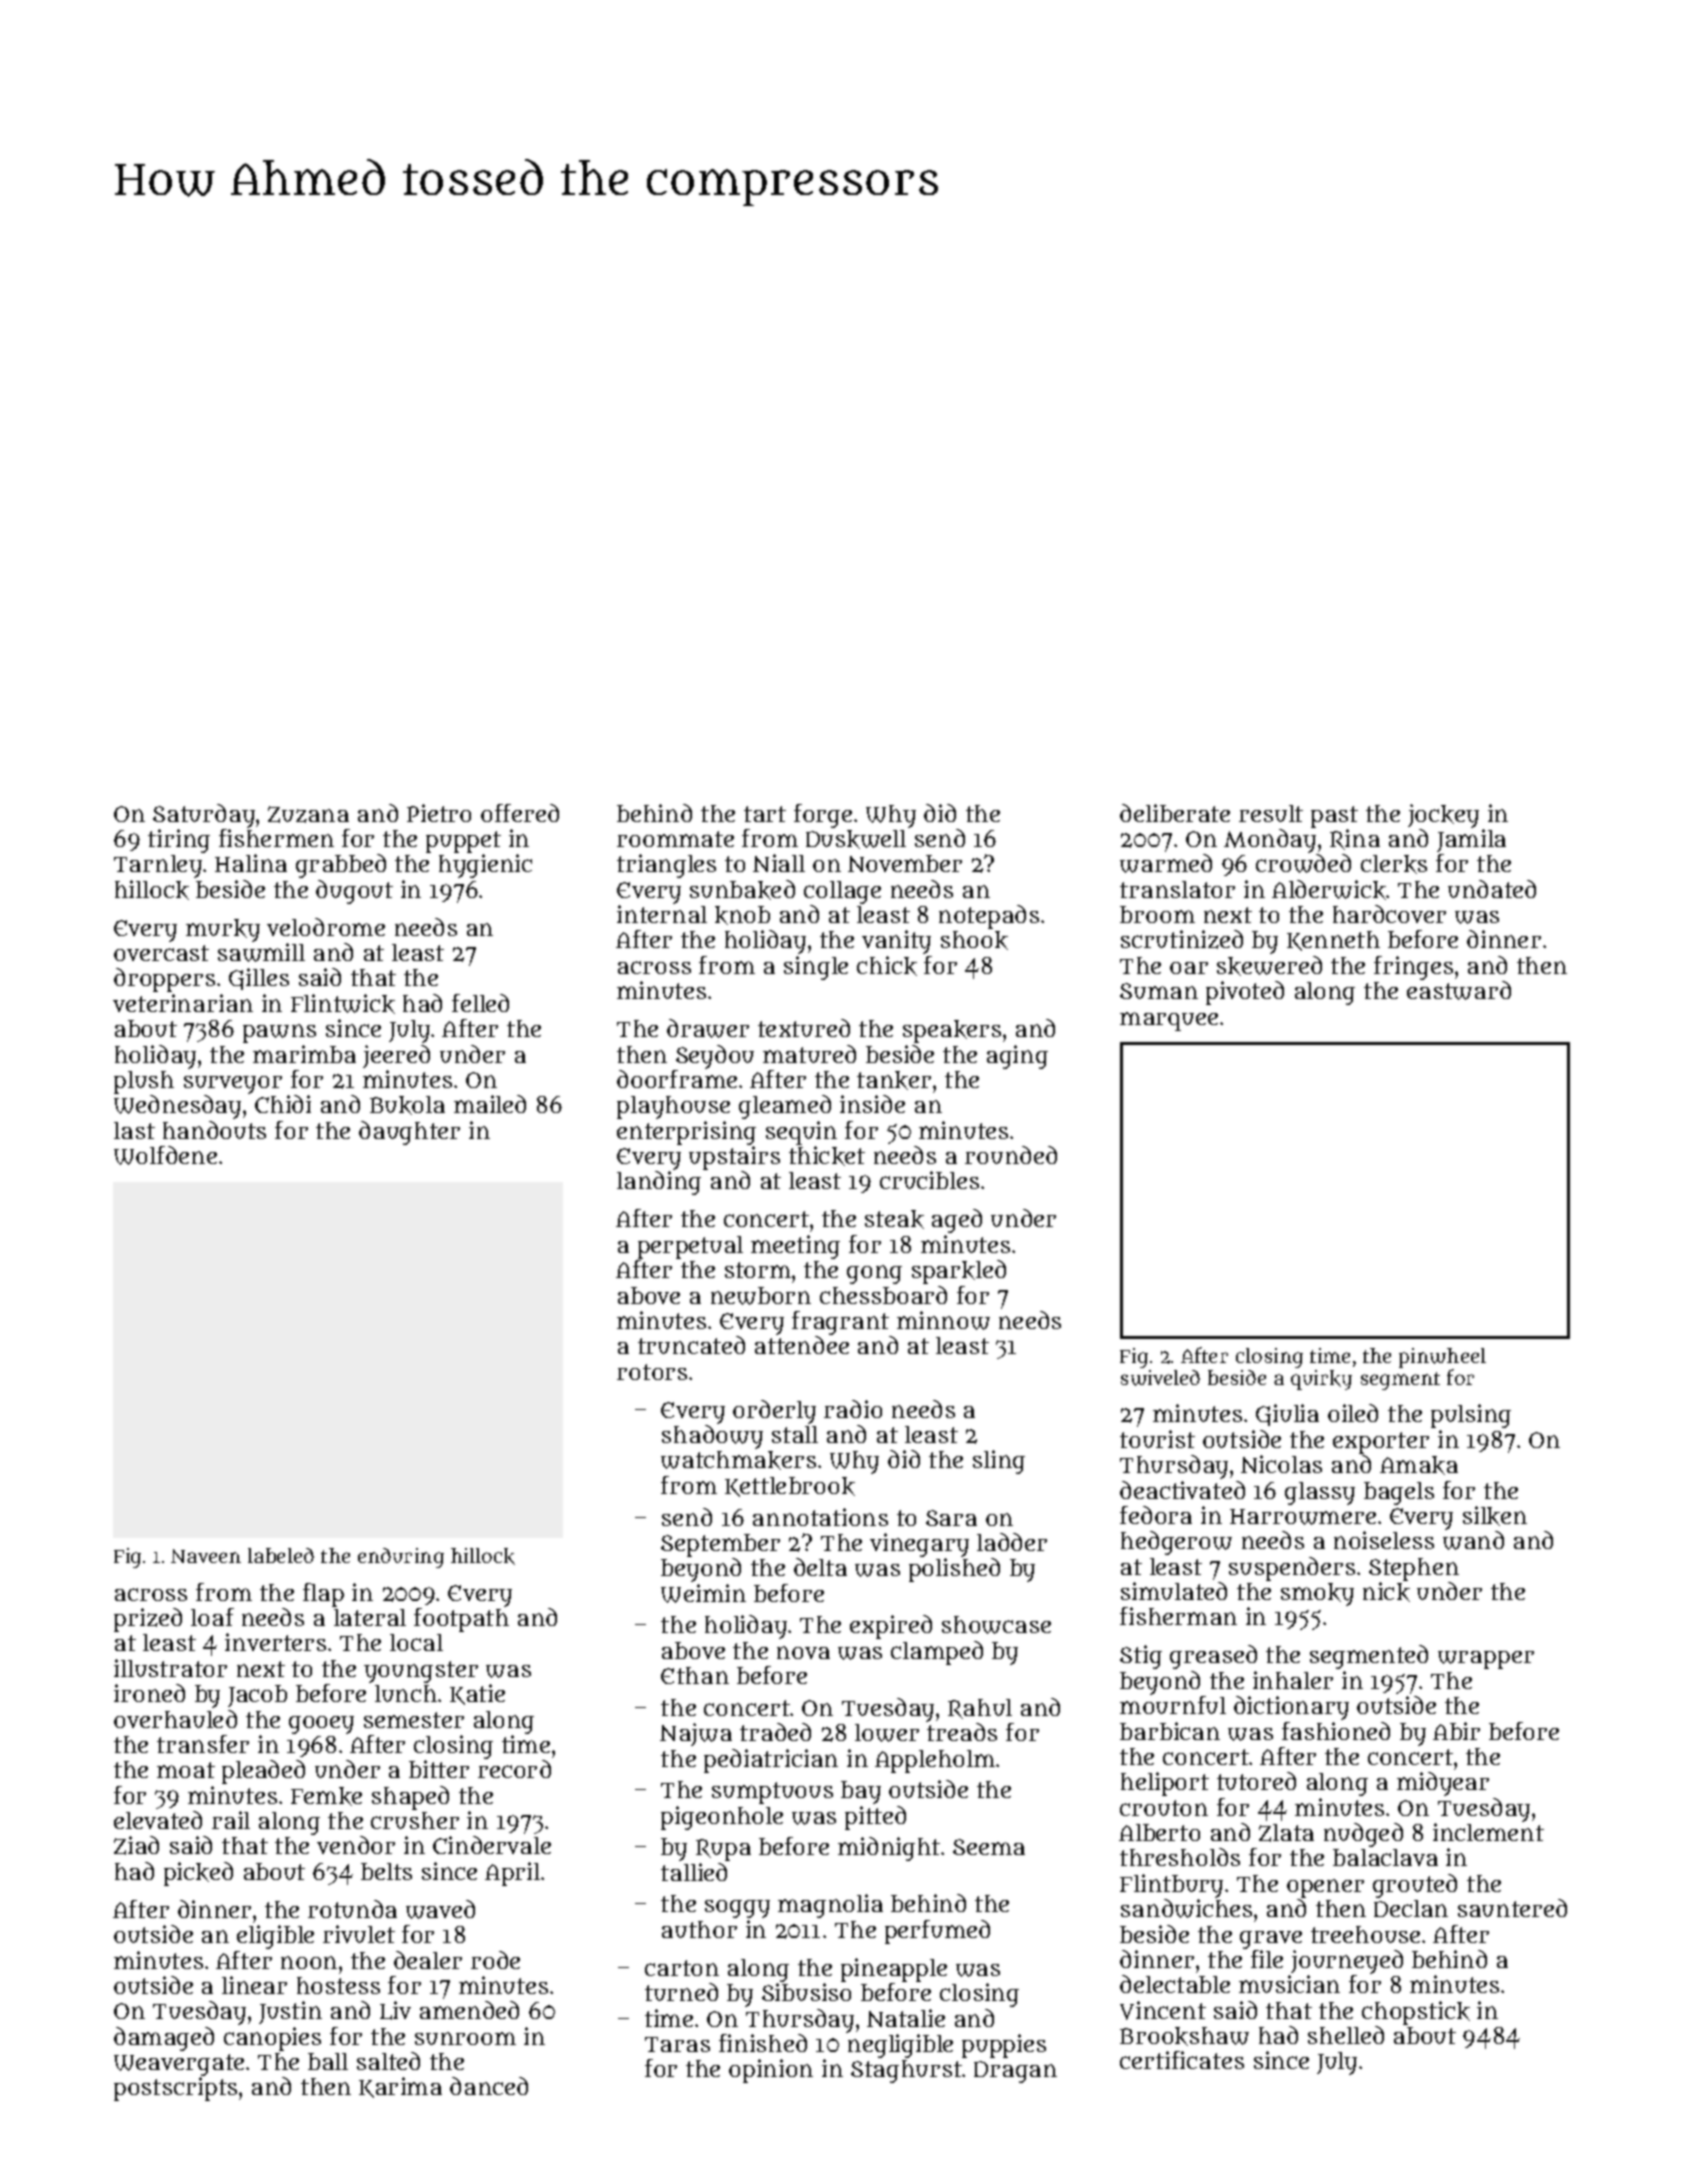 The width and height of the screenshot is (1683, 2178). I want to click on record, so click(514, 1769).
